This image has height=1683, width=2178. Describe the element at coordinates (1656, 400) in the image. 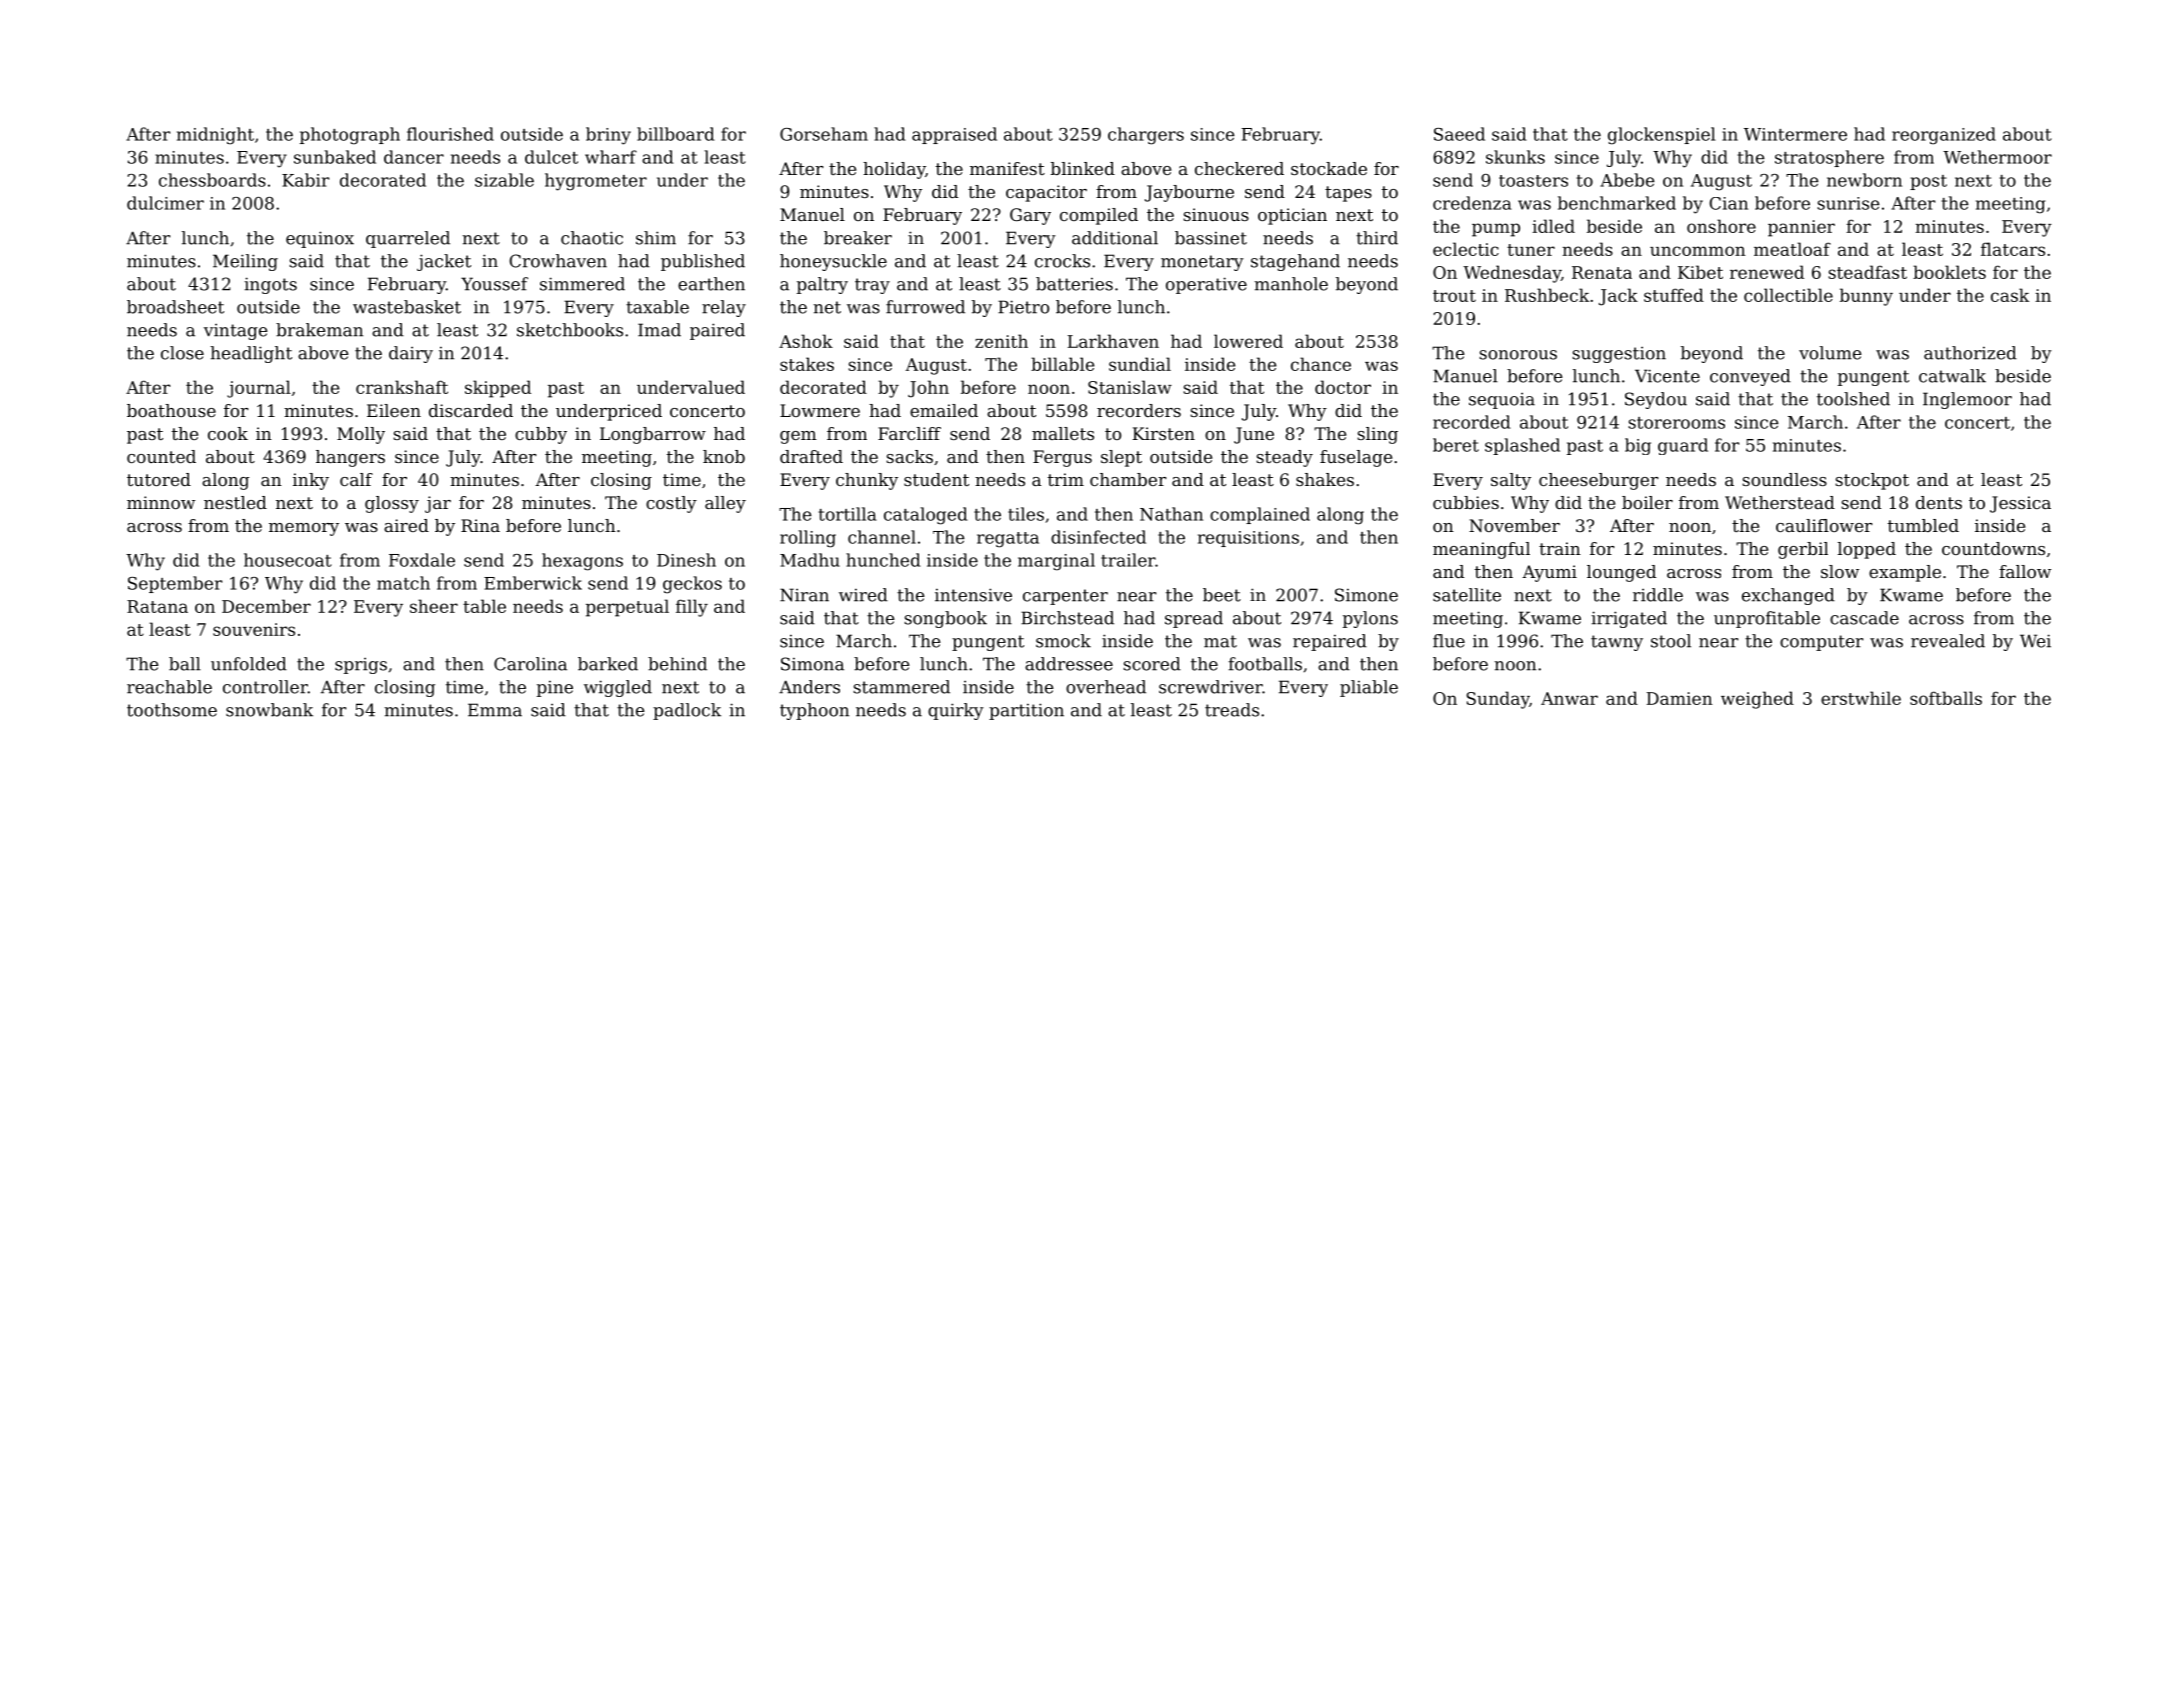

I see `Seydou` at that location.
